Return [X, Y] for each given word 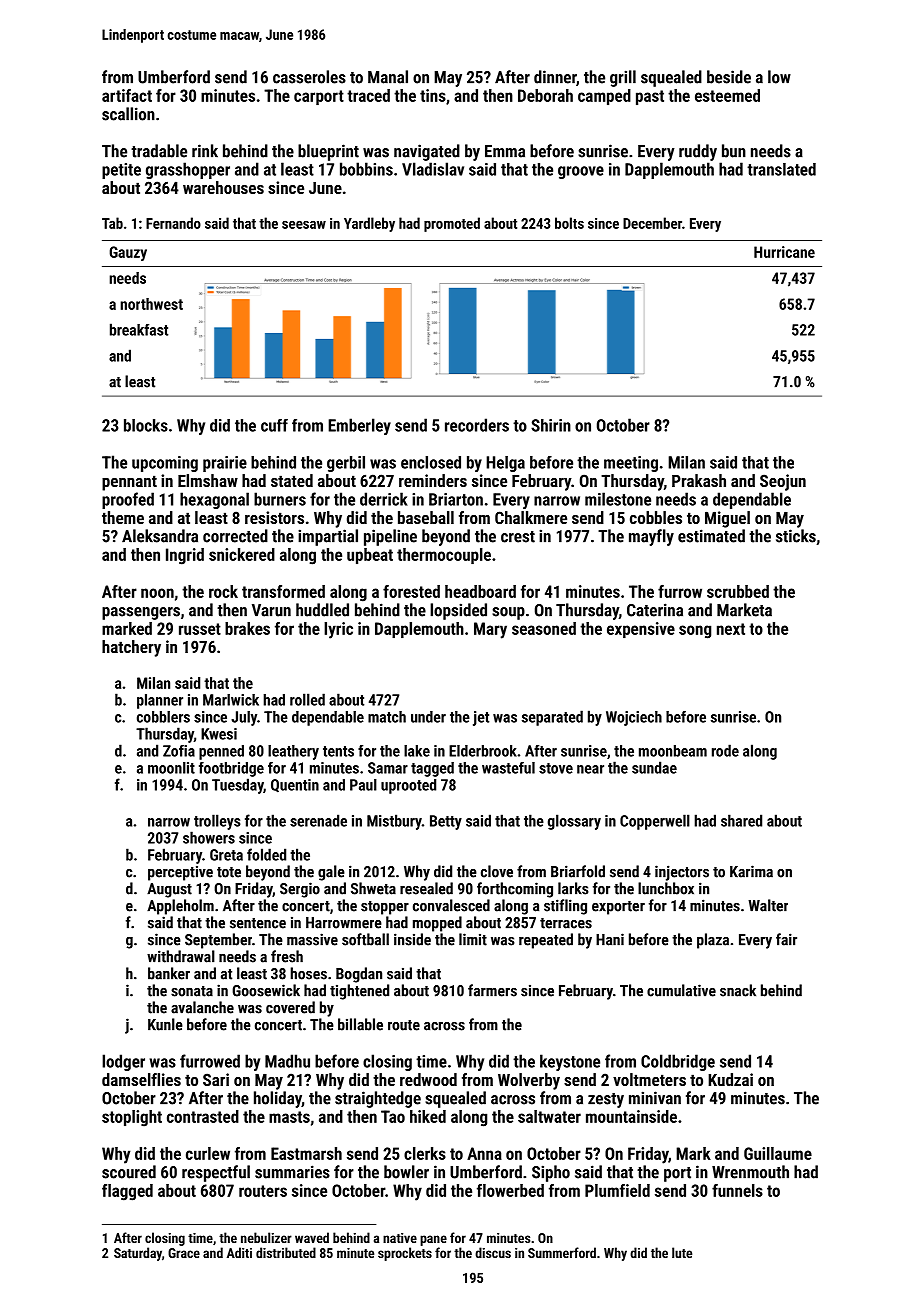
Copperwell [655, 822]
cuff [274, 425]
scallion [128, 114]
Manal [388, 77]
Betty [446, 822]
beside [729, 77]
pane [433, 1240]
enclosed [431, 462]
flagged [127, 1192]
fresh [287, 956]
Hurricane [784, 252]
